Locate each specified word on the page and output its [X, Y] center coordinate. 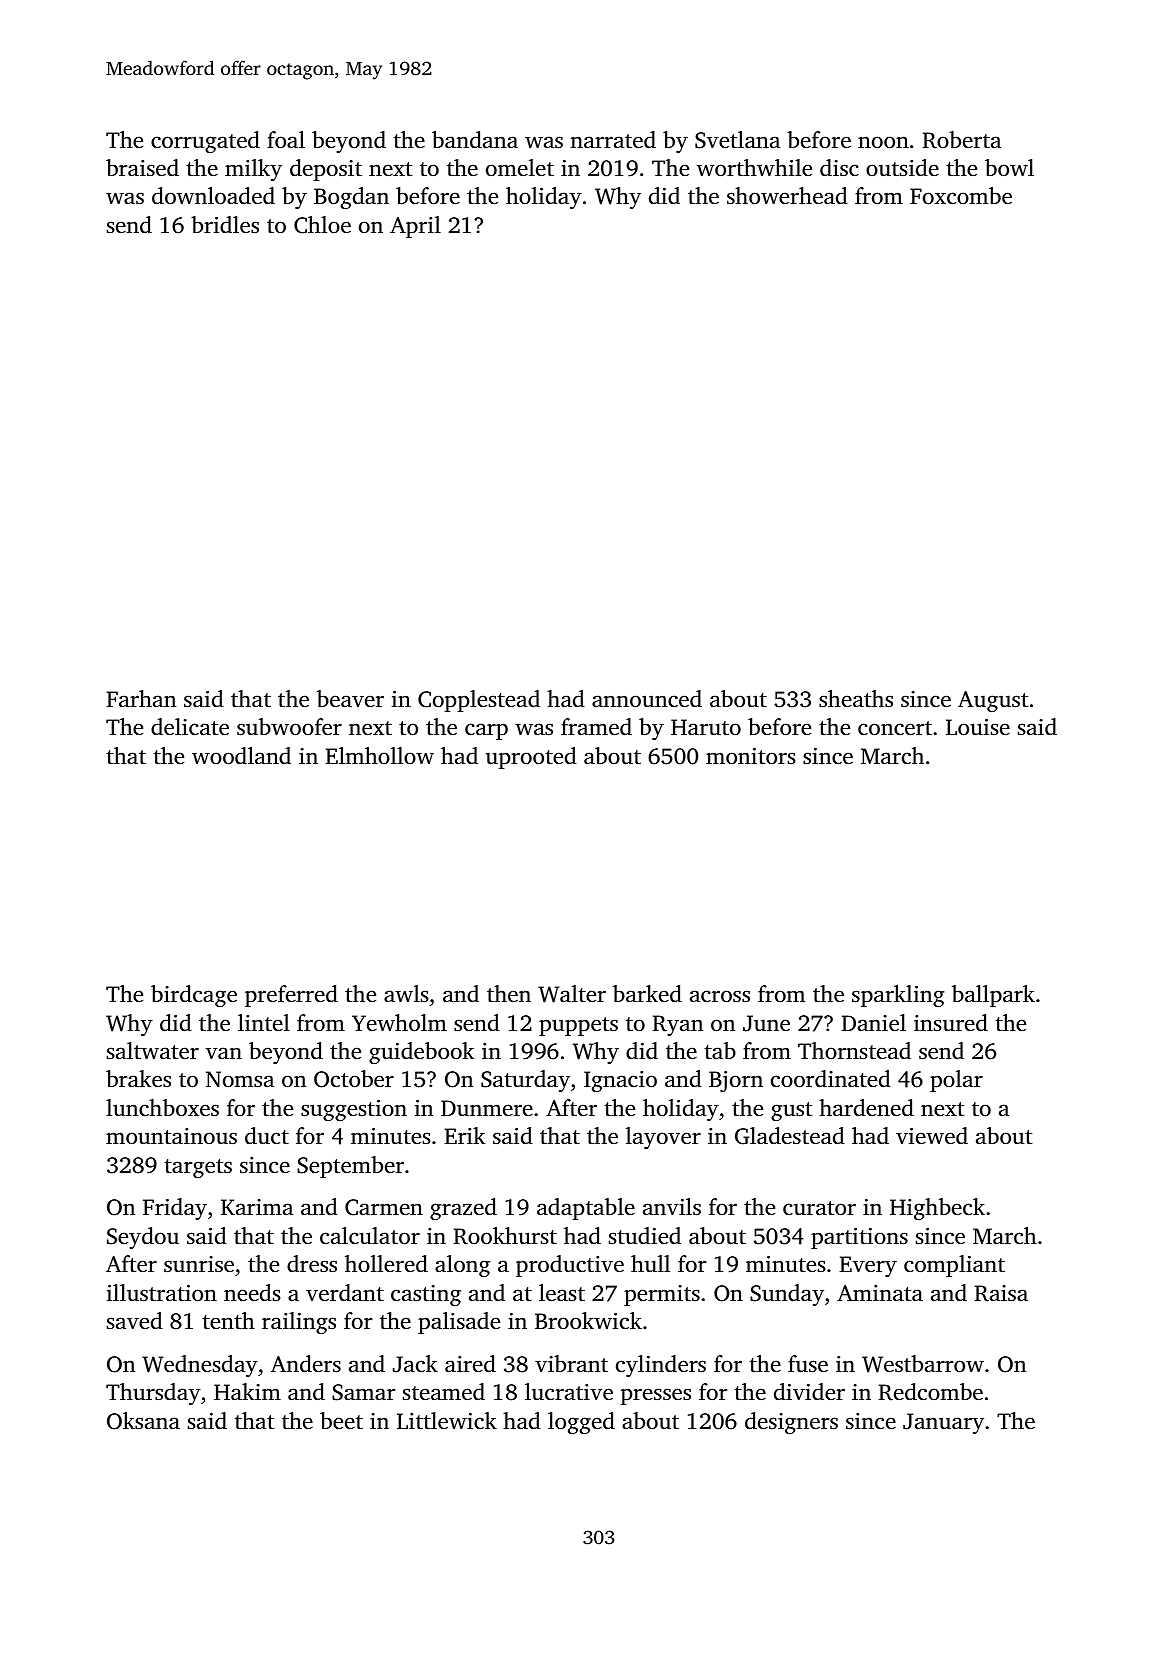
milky [253, 170]
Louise [978, 727]
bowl [1009, 167]
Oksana [143, 1421]
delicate [190, 727]
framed [596, 727]
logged [581, 1423]
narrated [613, 140]
